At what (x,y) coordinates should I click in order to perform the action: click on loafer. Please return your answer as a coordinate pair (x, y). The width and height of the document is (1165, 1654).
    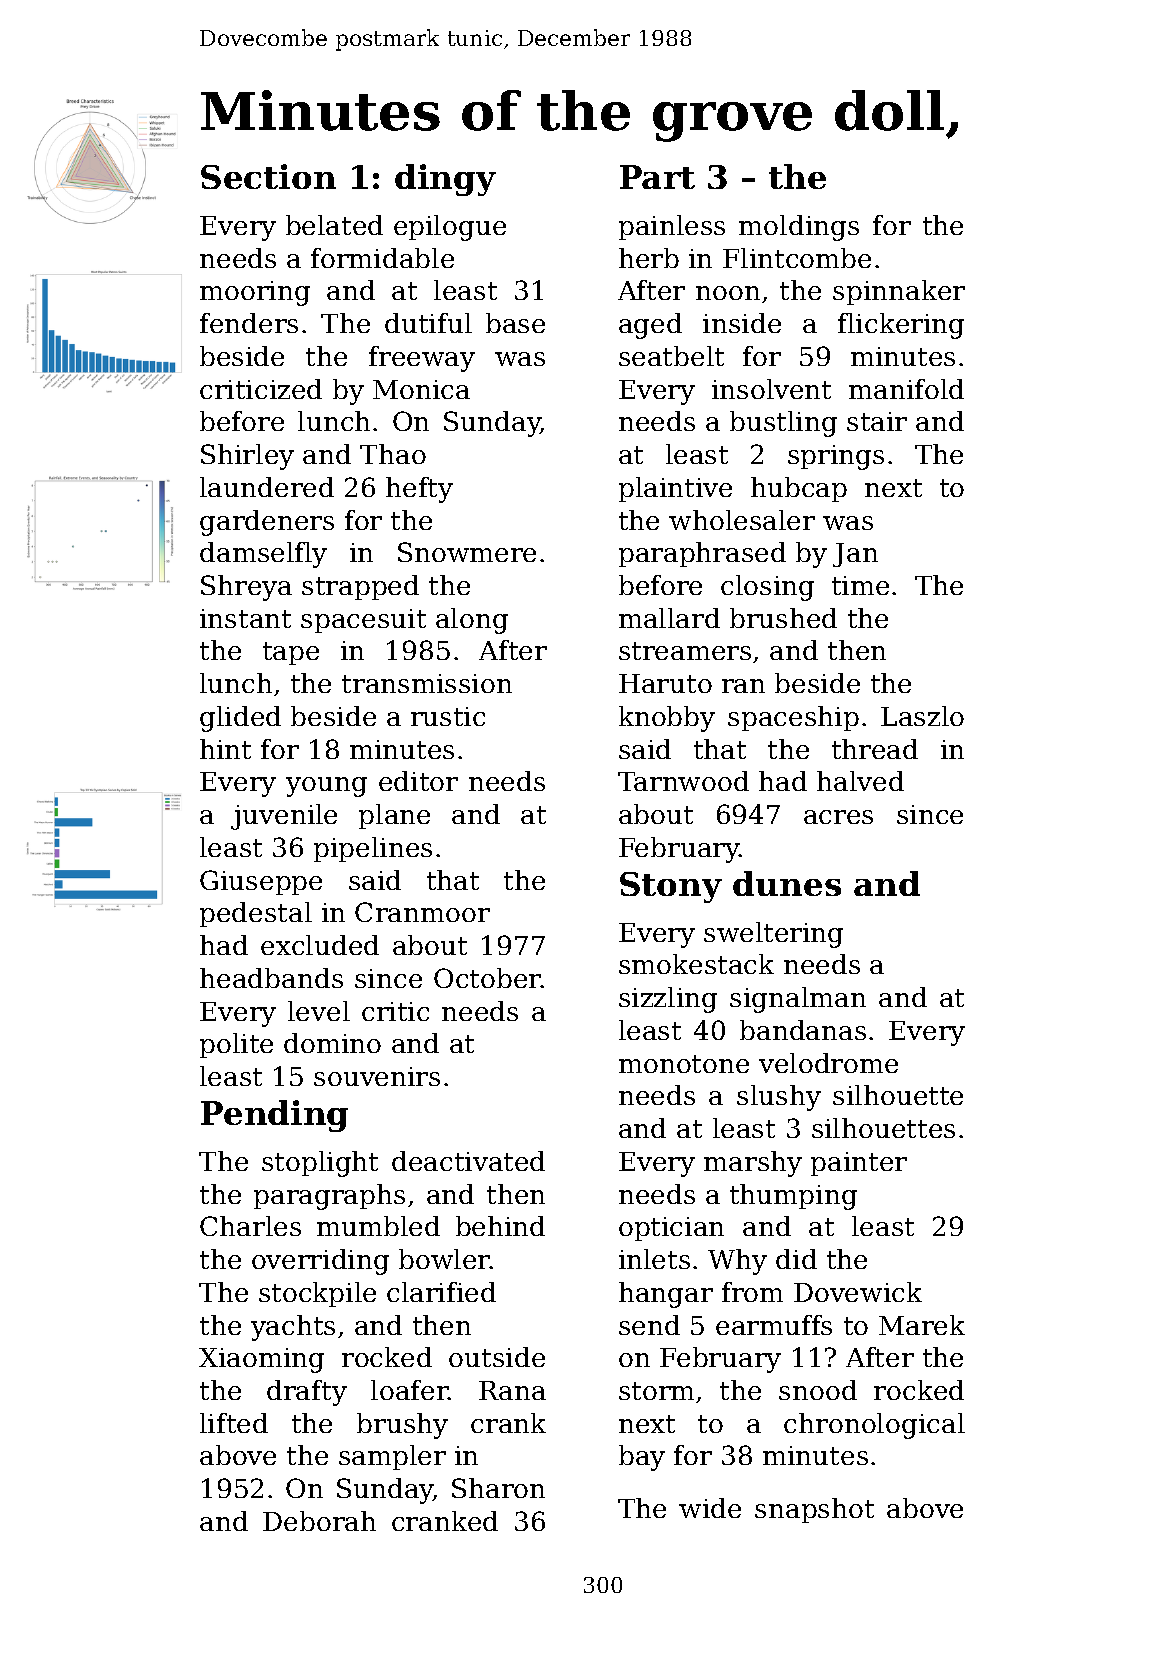
    Looking at the image, I should click on (410, 1390).
